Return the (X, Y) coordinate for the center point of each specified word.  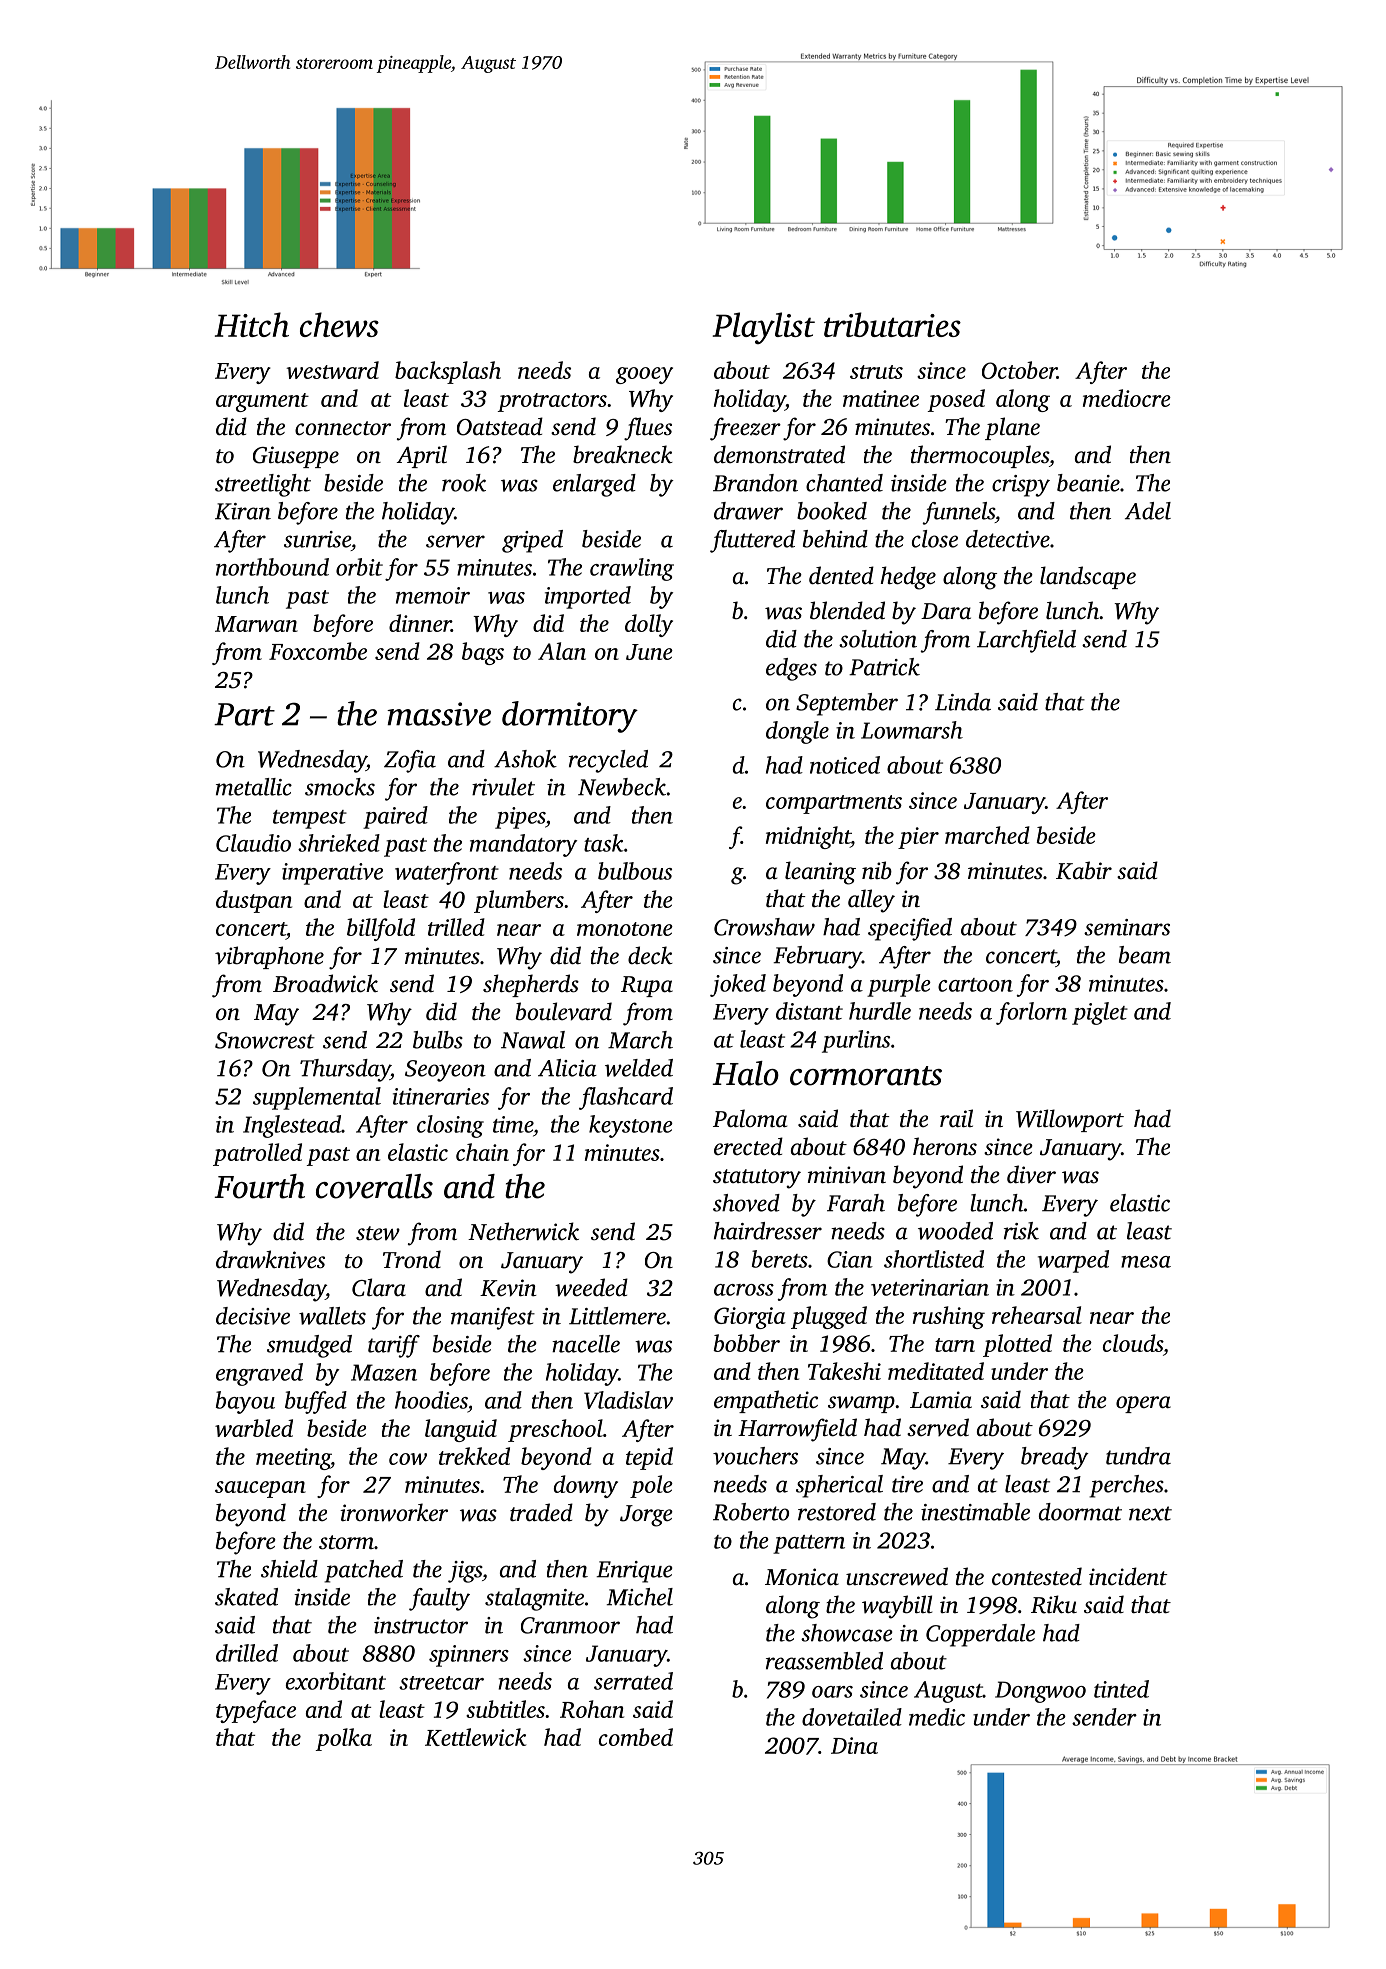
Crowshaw (764, 927)
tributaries (892, 324)
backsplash (448, 372)
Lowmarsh (912, 730)
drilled (247, 1653)
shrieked (339, 843)
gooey (644, 375)
